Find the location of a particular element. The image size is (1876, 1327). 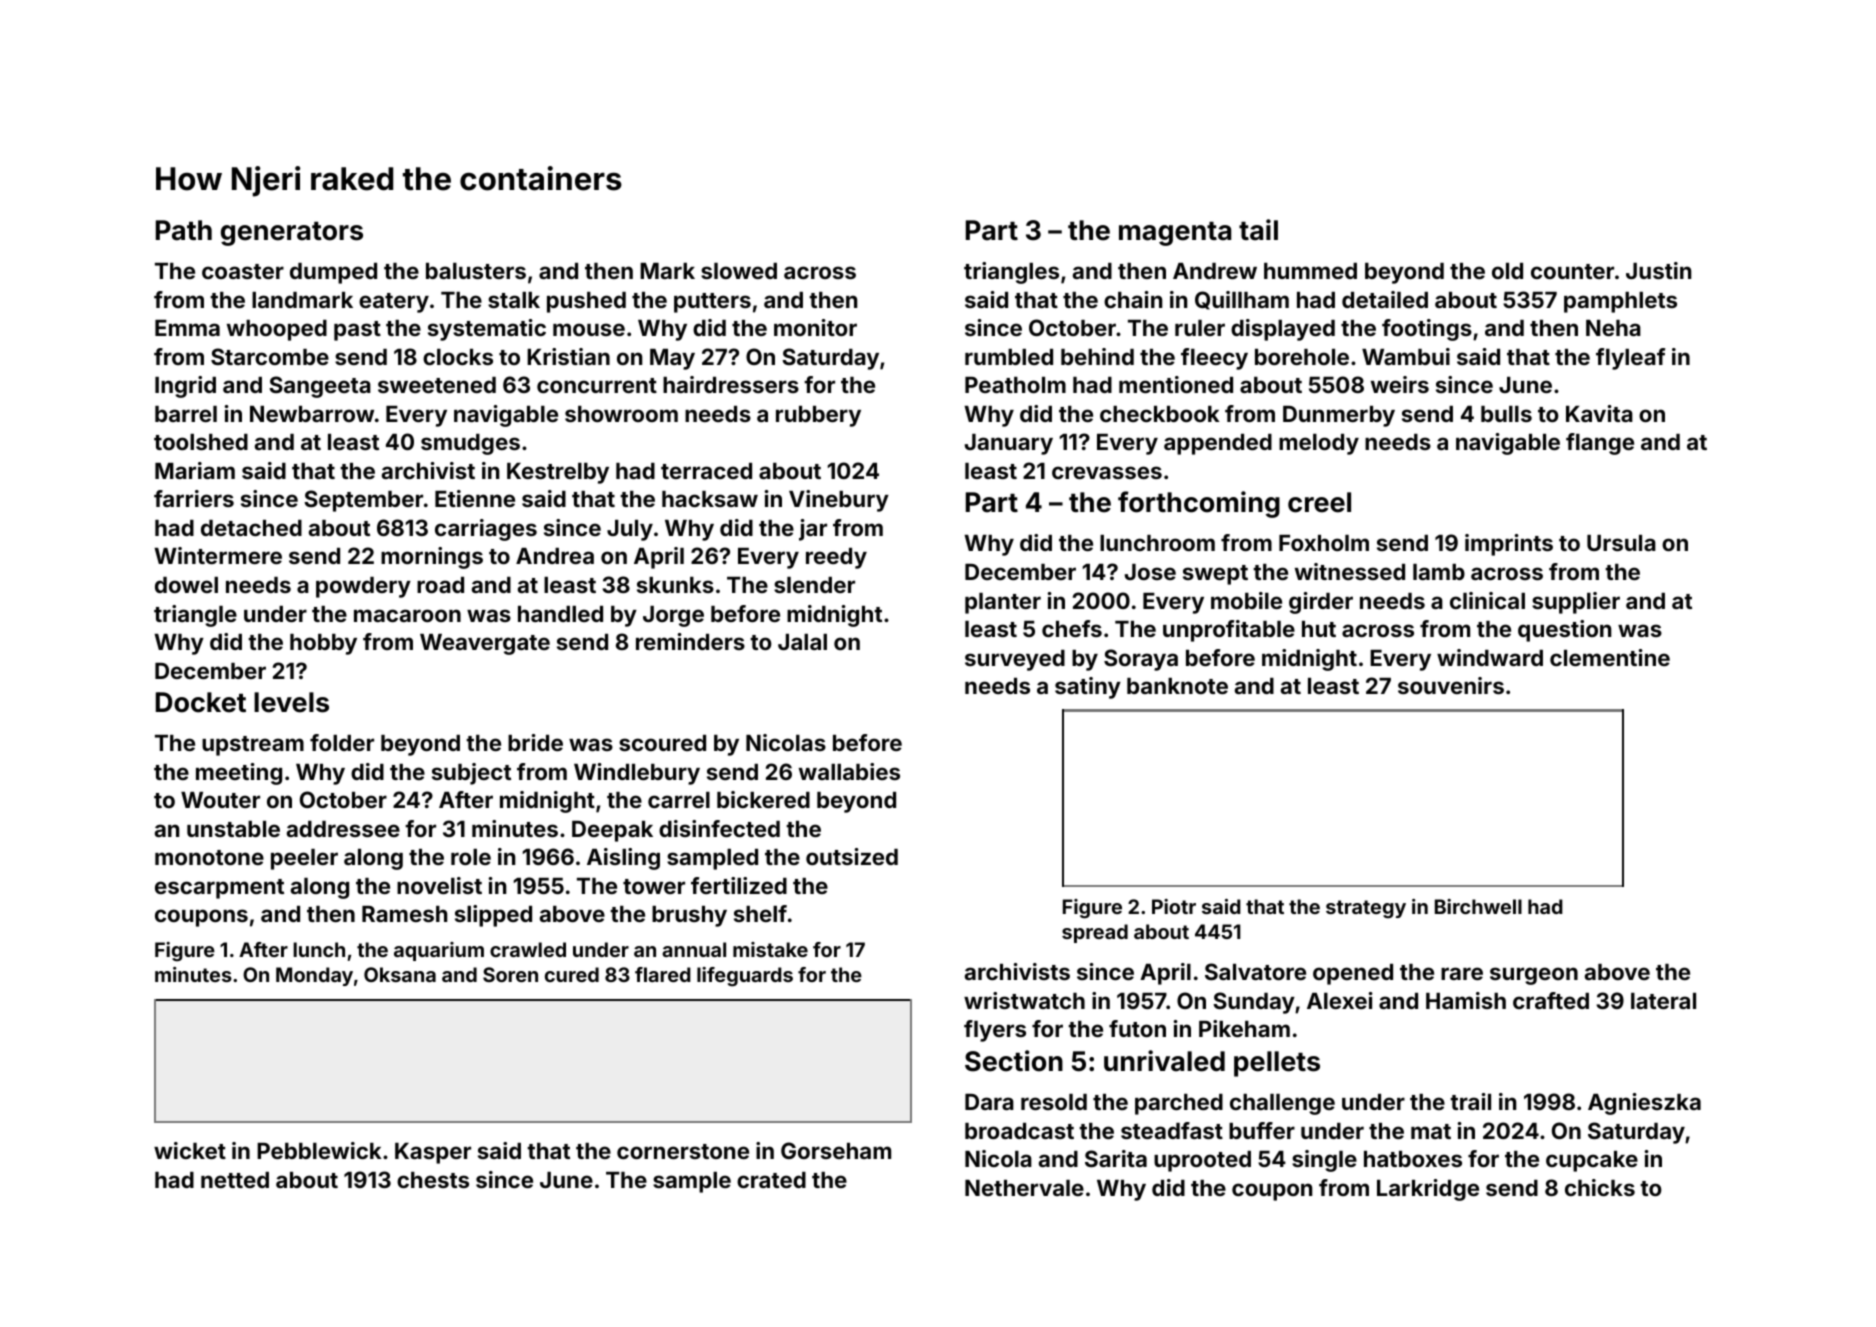

crawled is located at coordinates (528, 949).
